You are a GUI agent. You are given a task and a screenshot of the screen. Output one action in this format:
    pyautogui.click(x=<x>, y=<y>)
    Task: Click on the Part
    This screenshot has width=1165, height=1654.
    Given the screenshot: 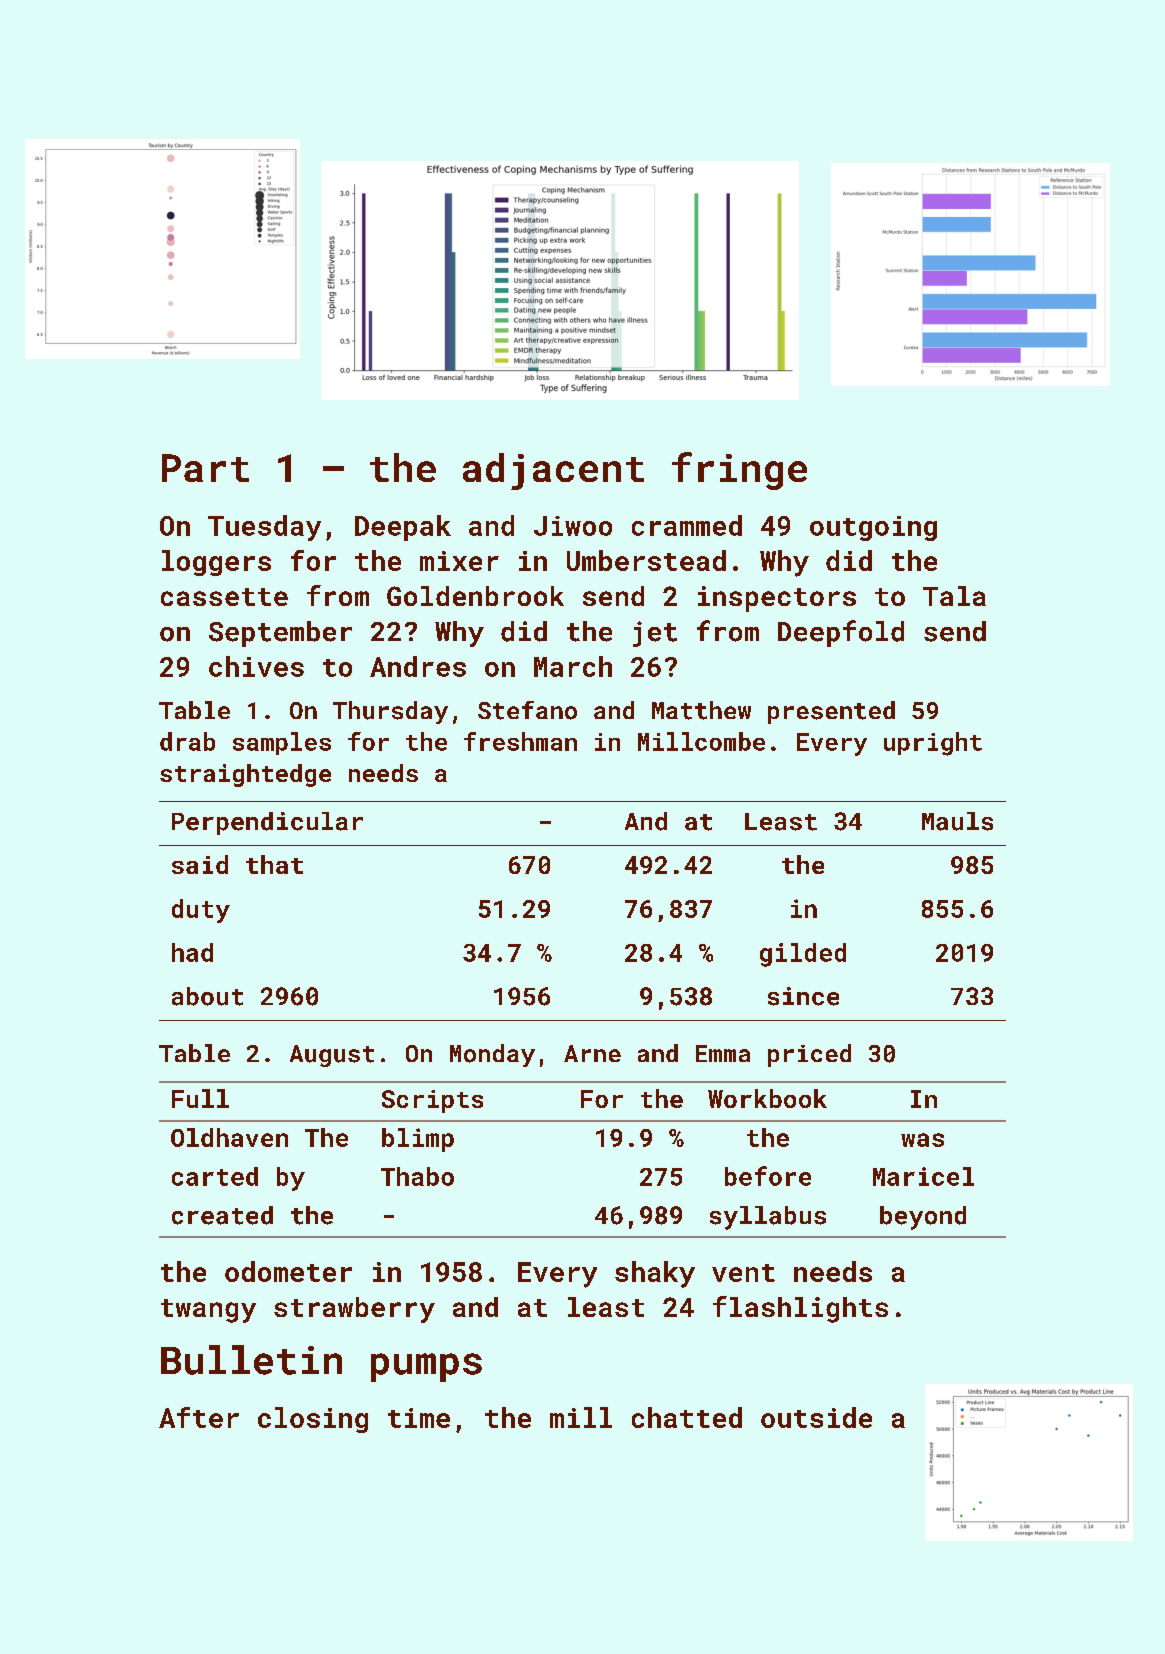 What is the action you would take?
    pyautogui.click(x=205, y=468)
